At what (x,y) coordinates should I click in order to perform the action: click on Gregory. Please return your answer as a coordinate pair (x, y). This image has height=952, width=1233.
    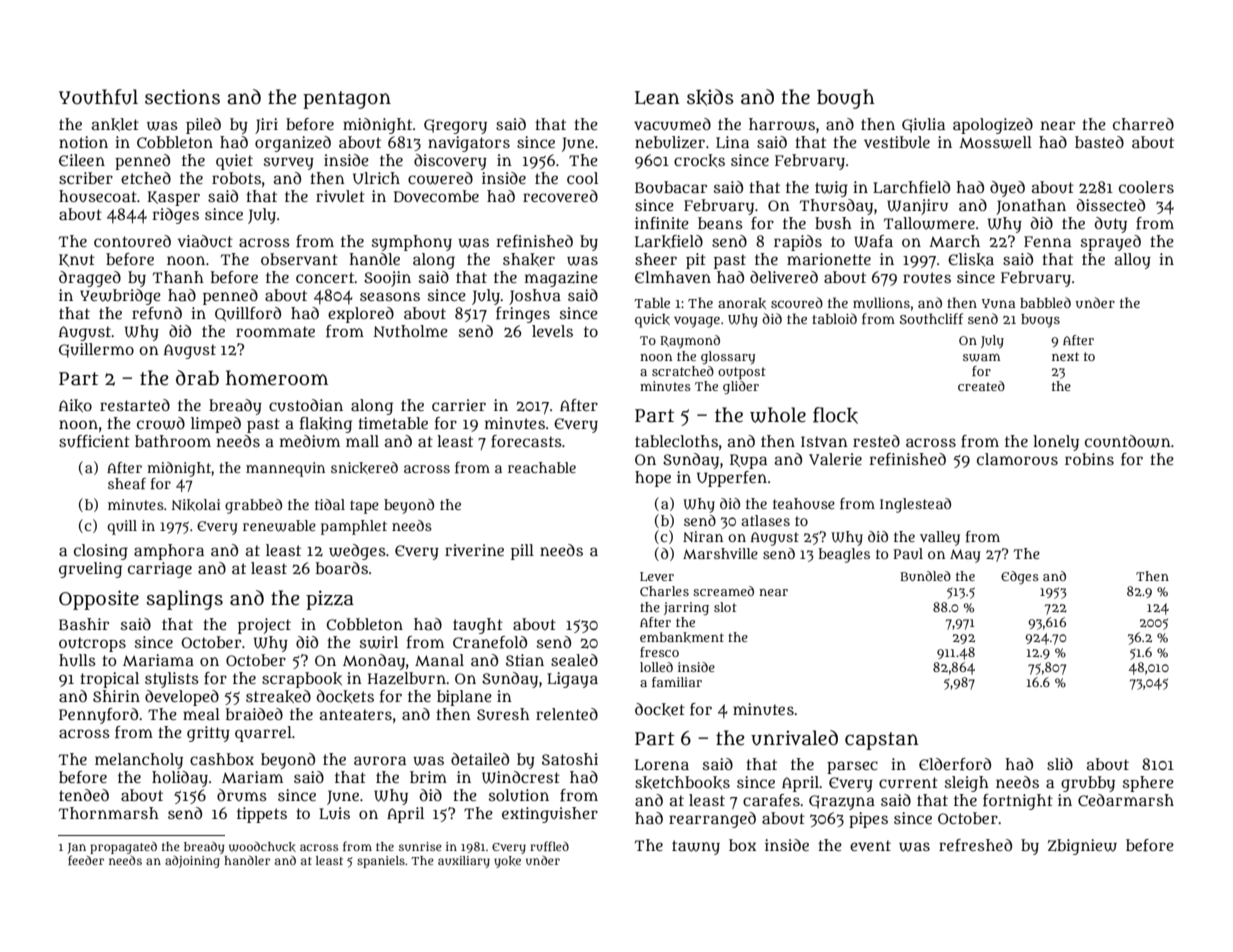
    Looking at the image, I should click on (455, 126).
